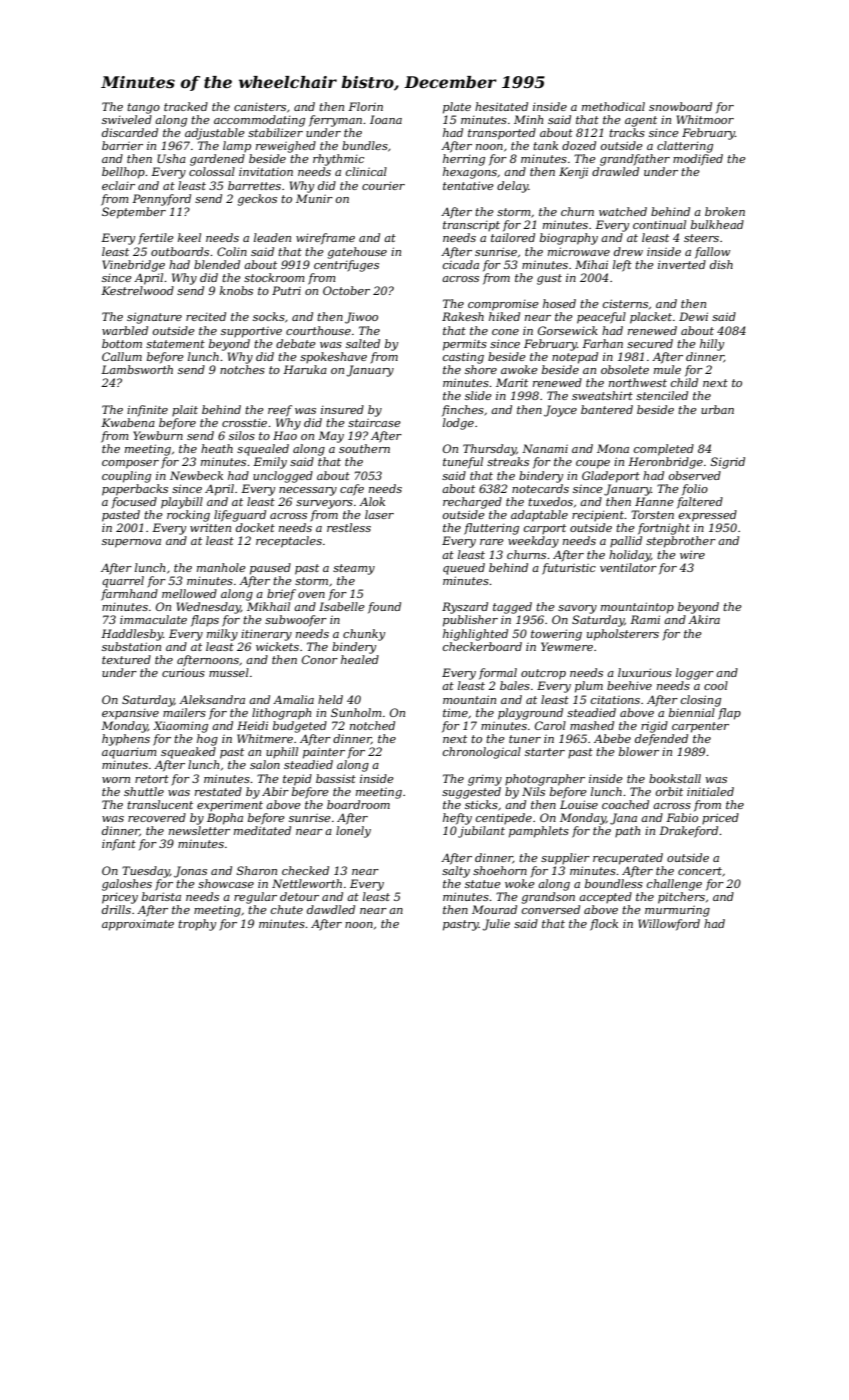 The height and width of the screenshot is (1400, 849). I want to click on methodical, so click(613, 106).
